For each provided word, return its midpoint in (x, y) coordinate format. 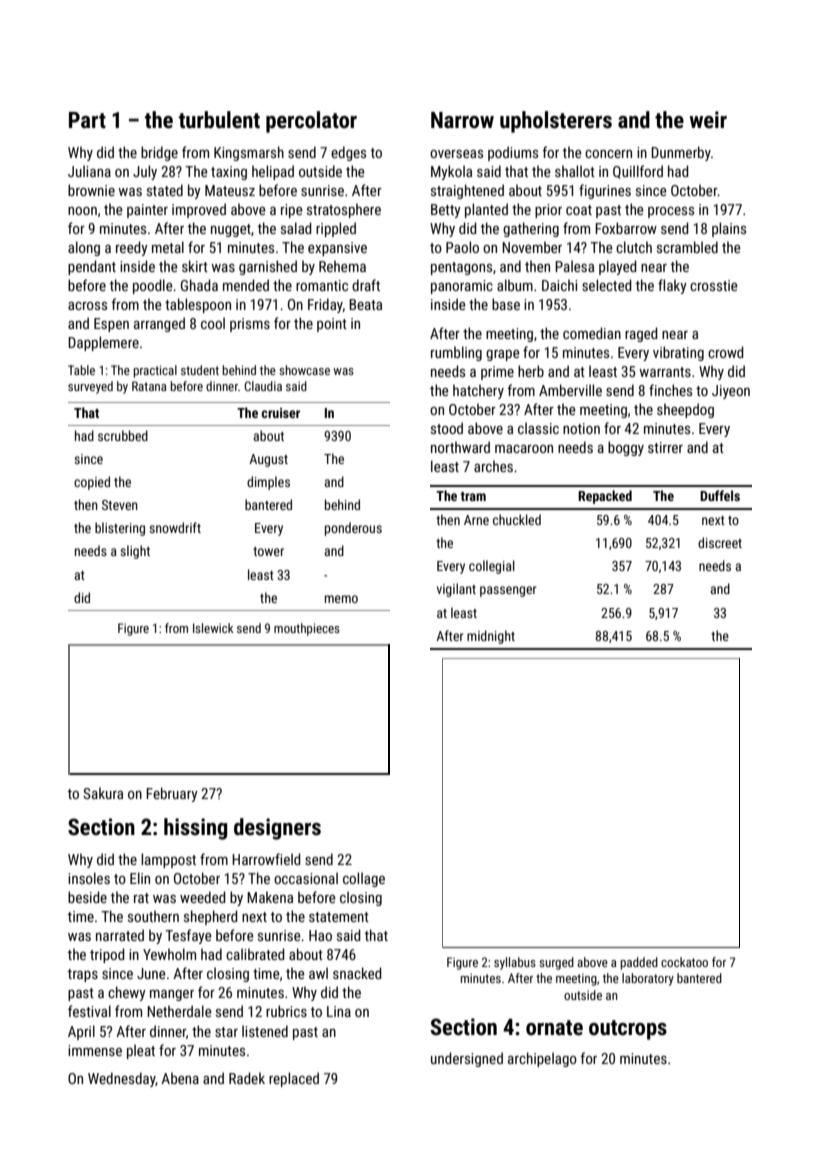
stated (165, 190)
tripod (107, 955)
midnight (491, 637)
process (671, 212)
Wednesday (122, 1079)
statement (339, 917)
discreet (720, 542)
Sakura (103, 793)
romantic (322, 285)
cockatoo (684, 962)
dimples (268, 483)
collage (364, 879)
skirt (195, 266)
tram (473, 496)
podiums (513, 153)
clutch (634, 247)
